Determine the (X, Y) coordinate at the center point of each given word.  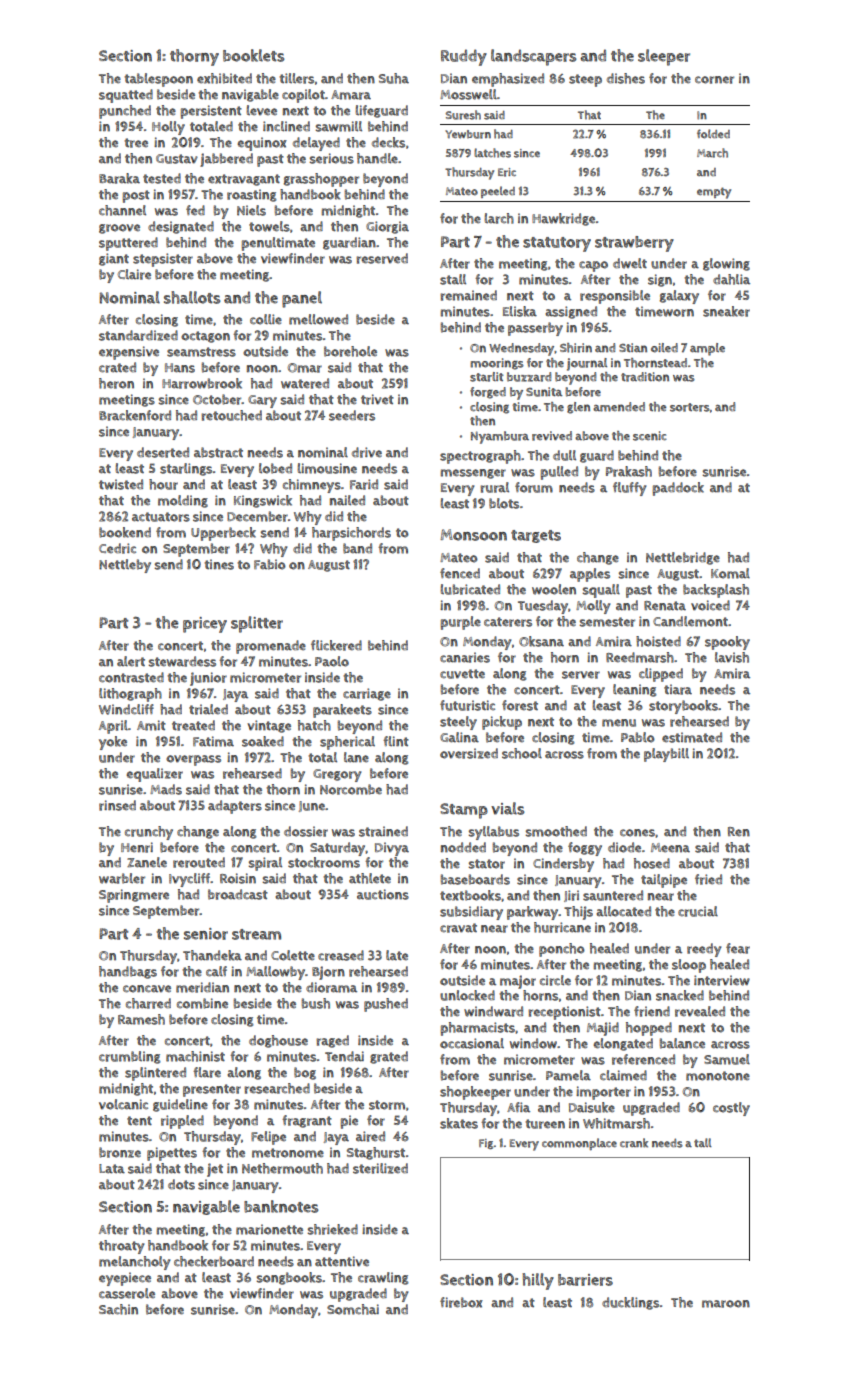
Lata (112, 1169)
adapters (235, 807)
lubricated (470, 589)
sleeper (664, 57)
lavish (732, 657)
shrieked (332, 1229)
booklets (253, 55)
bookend (125, 532)
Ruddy (464, 57)
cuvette (462, 674)
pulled (559, 473)
